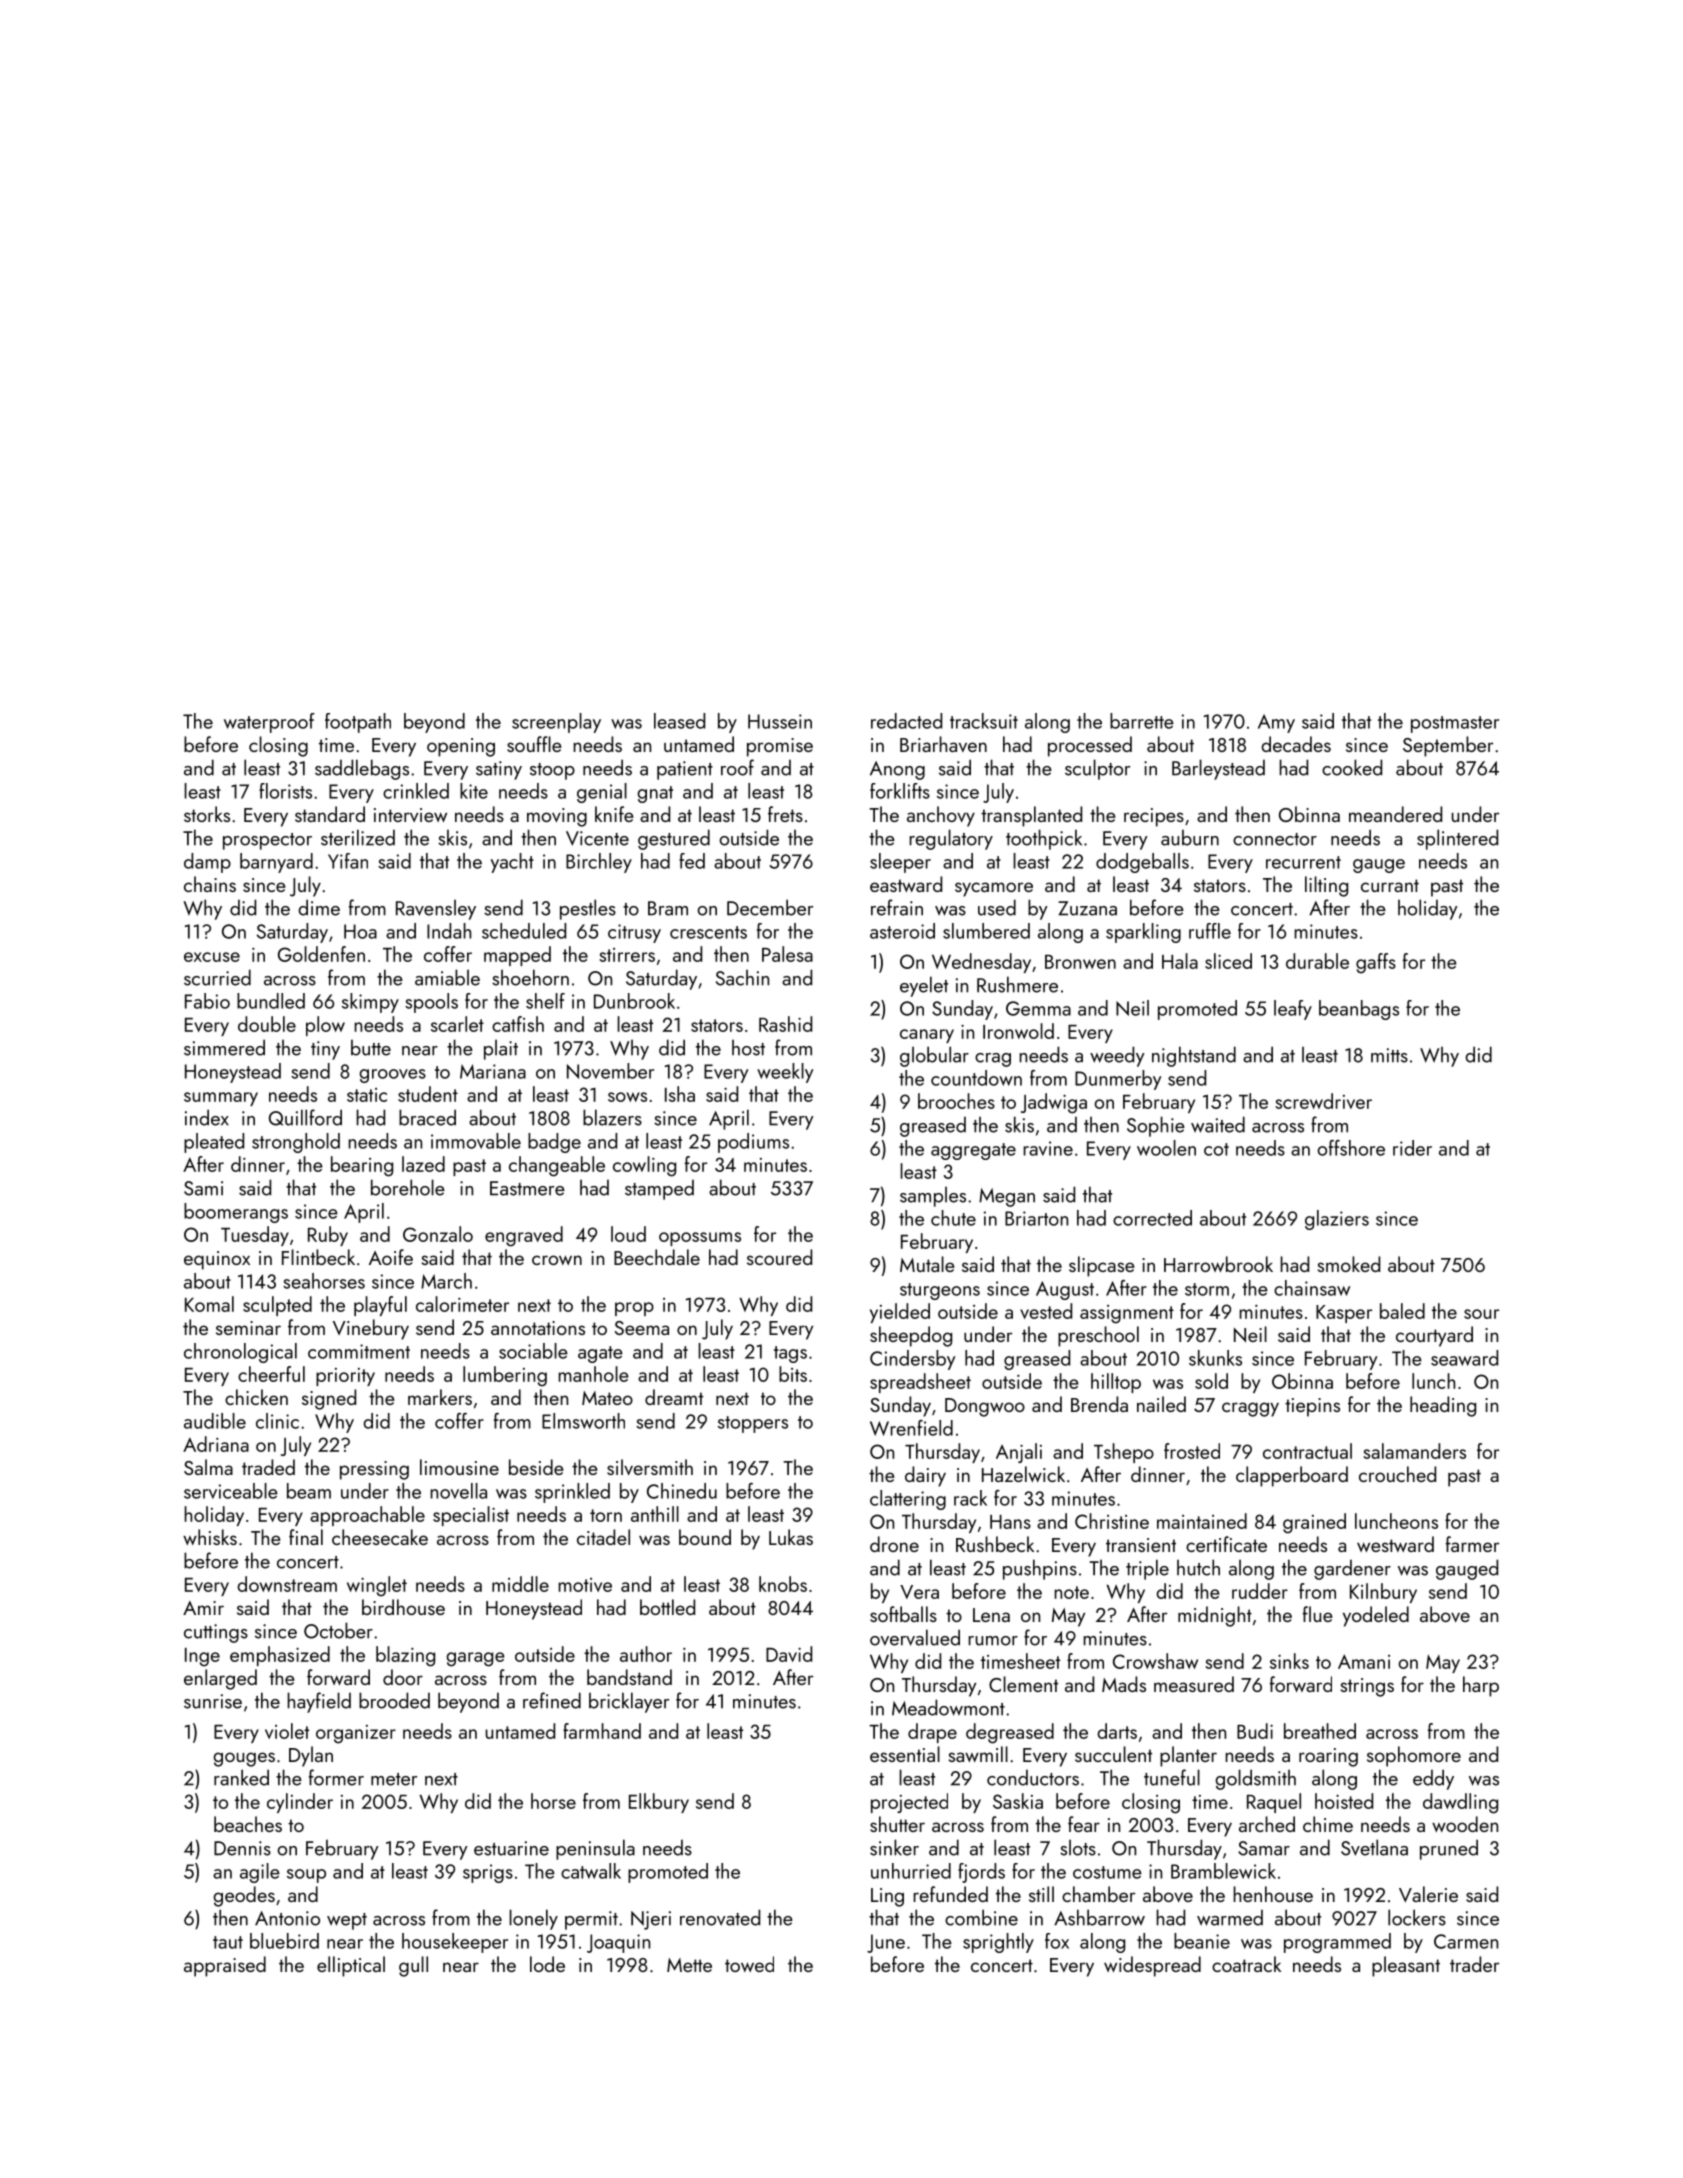  Describe the element at coordinates (362, 769) in the screenshot. I see `saddlebags` at that location.
